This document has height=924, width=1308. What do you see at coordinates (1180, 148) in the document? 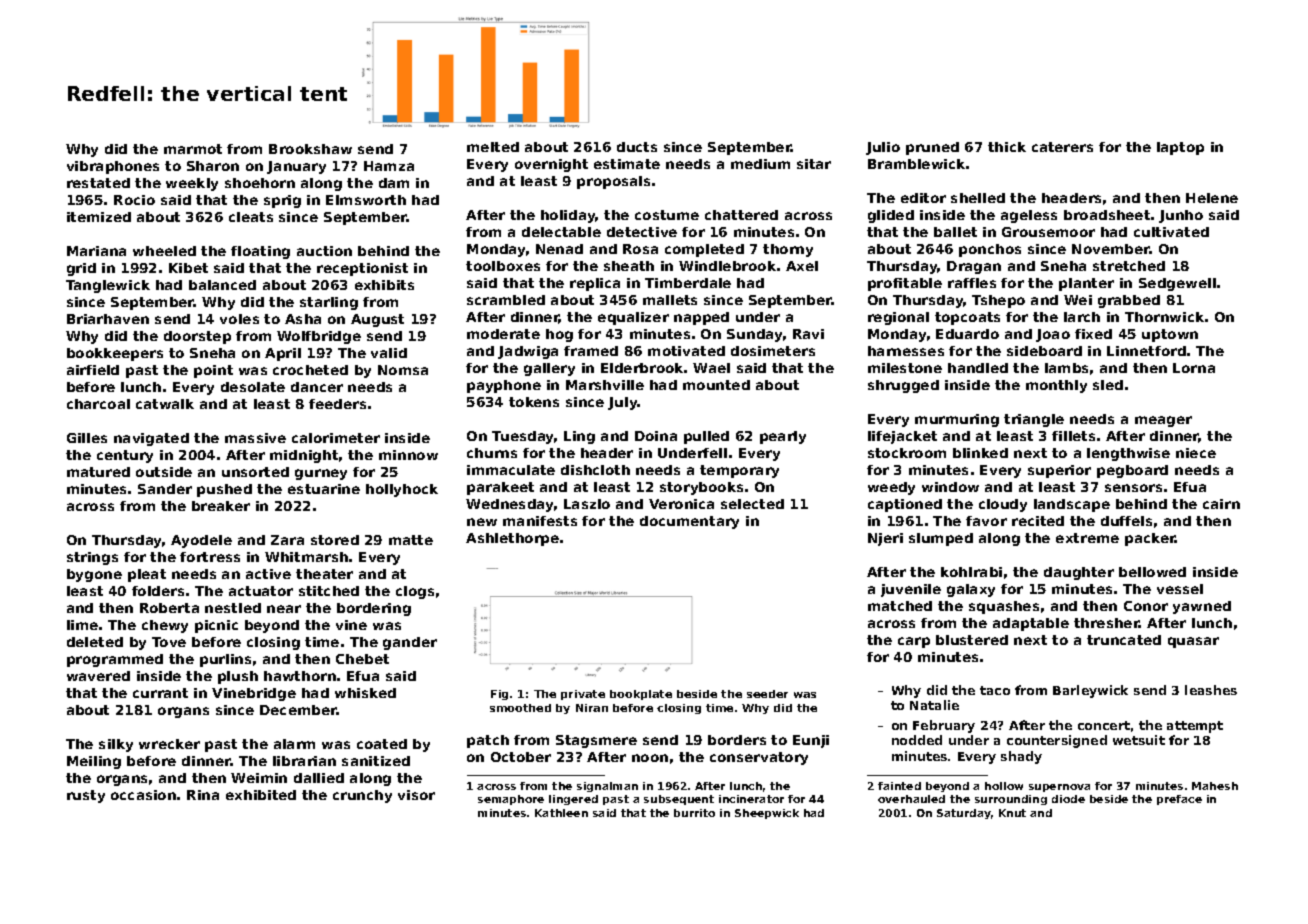
I see `laptop` at bounding box center [1180, 148].
